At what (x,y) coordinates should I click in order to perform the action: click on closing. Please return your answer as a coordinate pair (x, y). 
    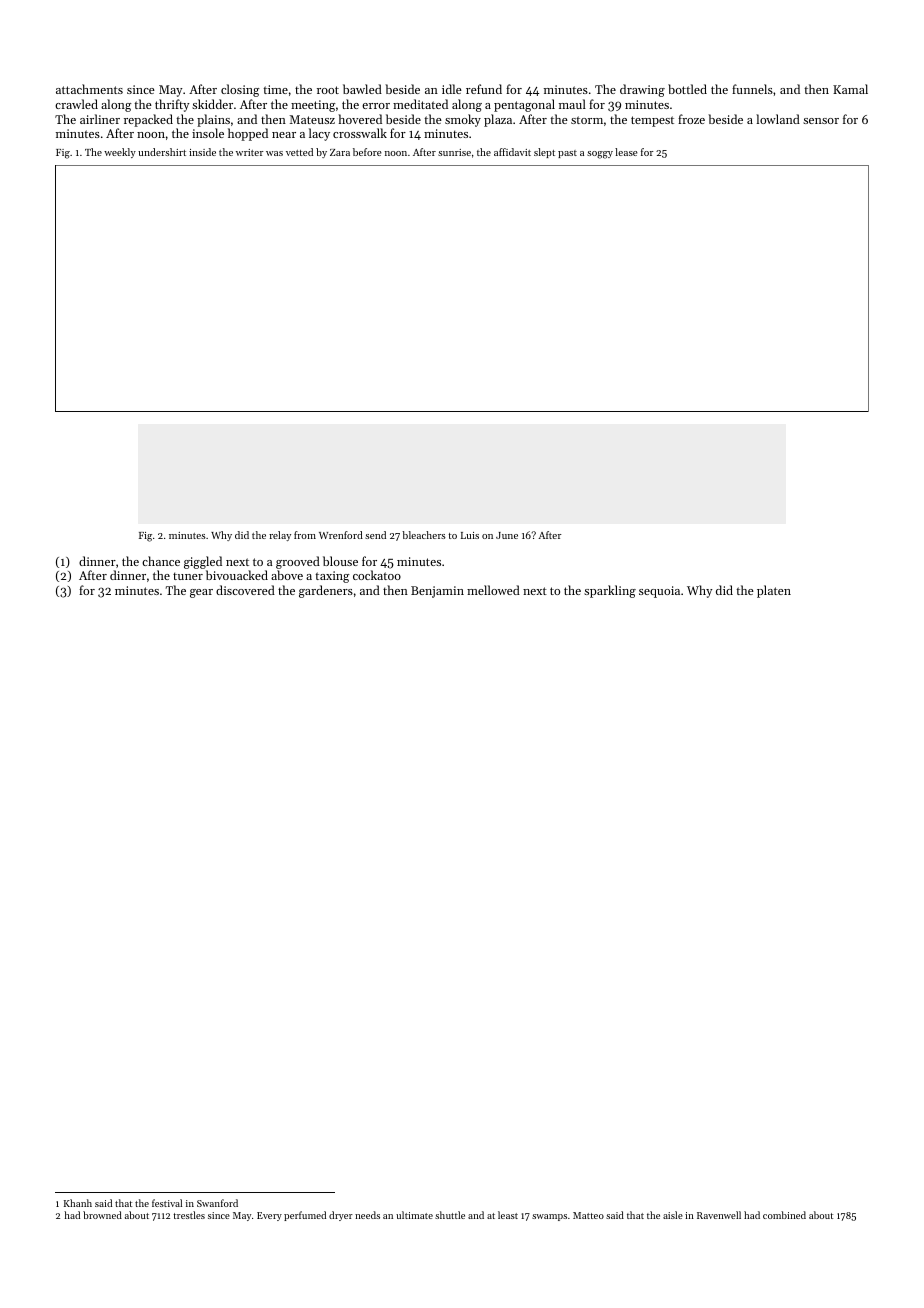
    Looking at the image, I should click on (240, 90).
